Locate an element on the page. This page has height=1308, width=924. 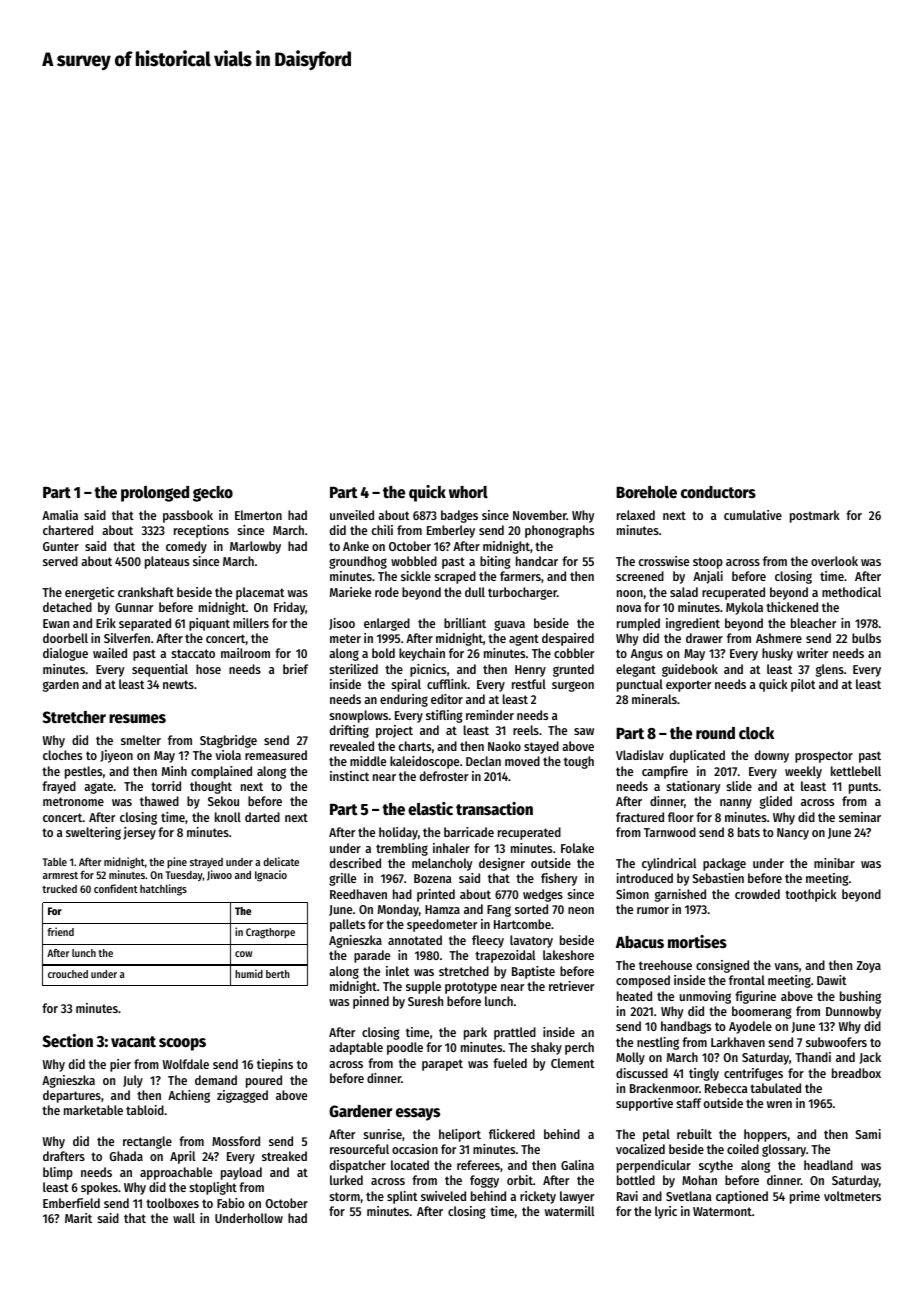
Gunter is located at coordinates (61, 546).
